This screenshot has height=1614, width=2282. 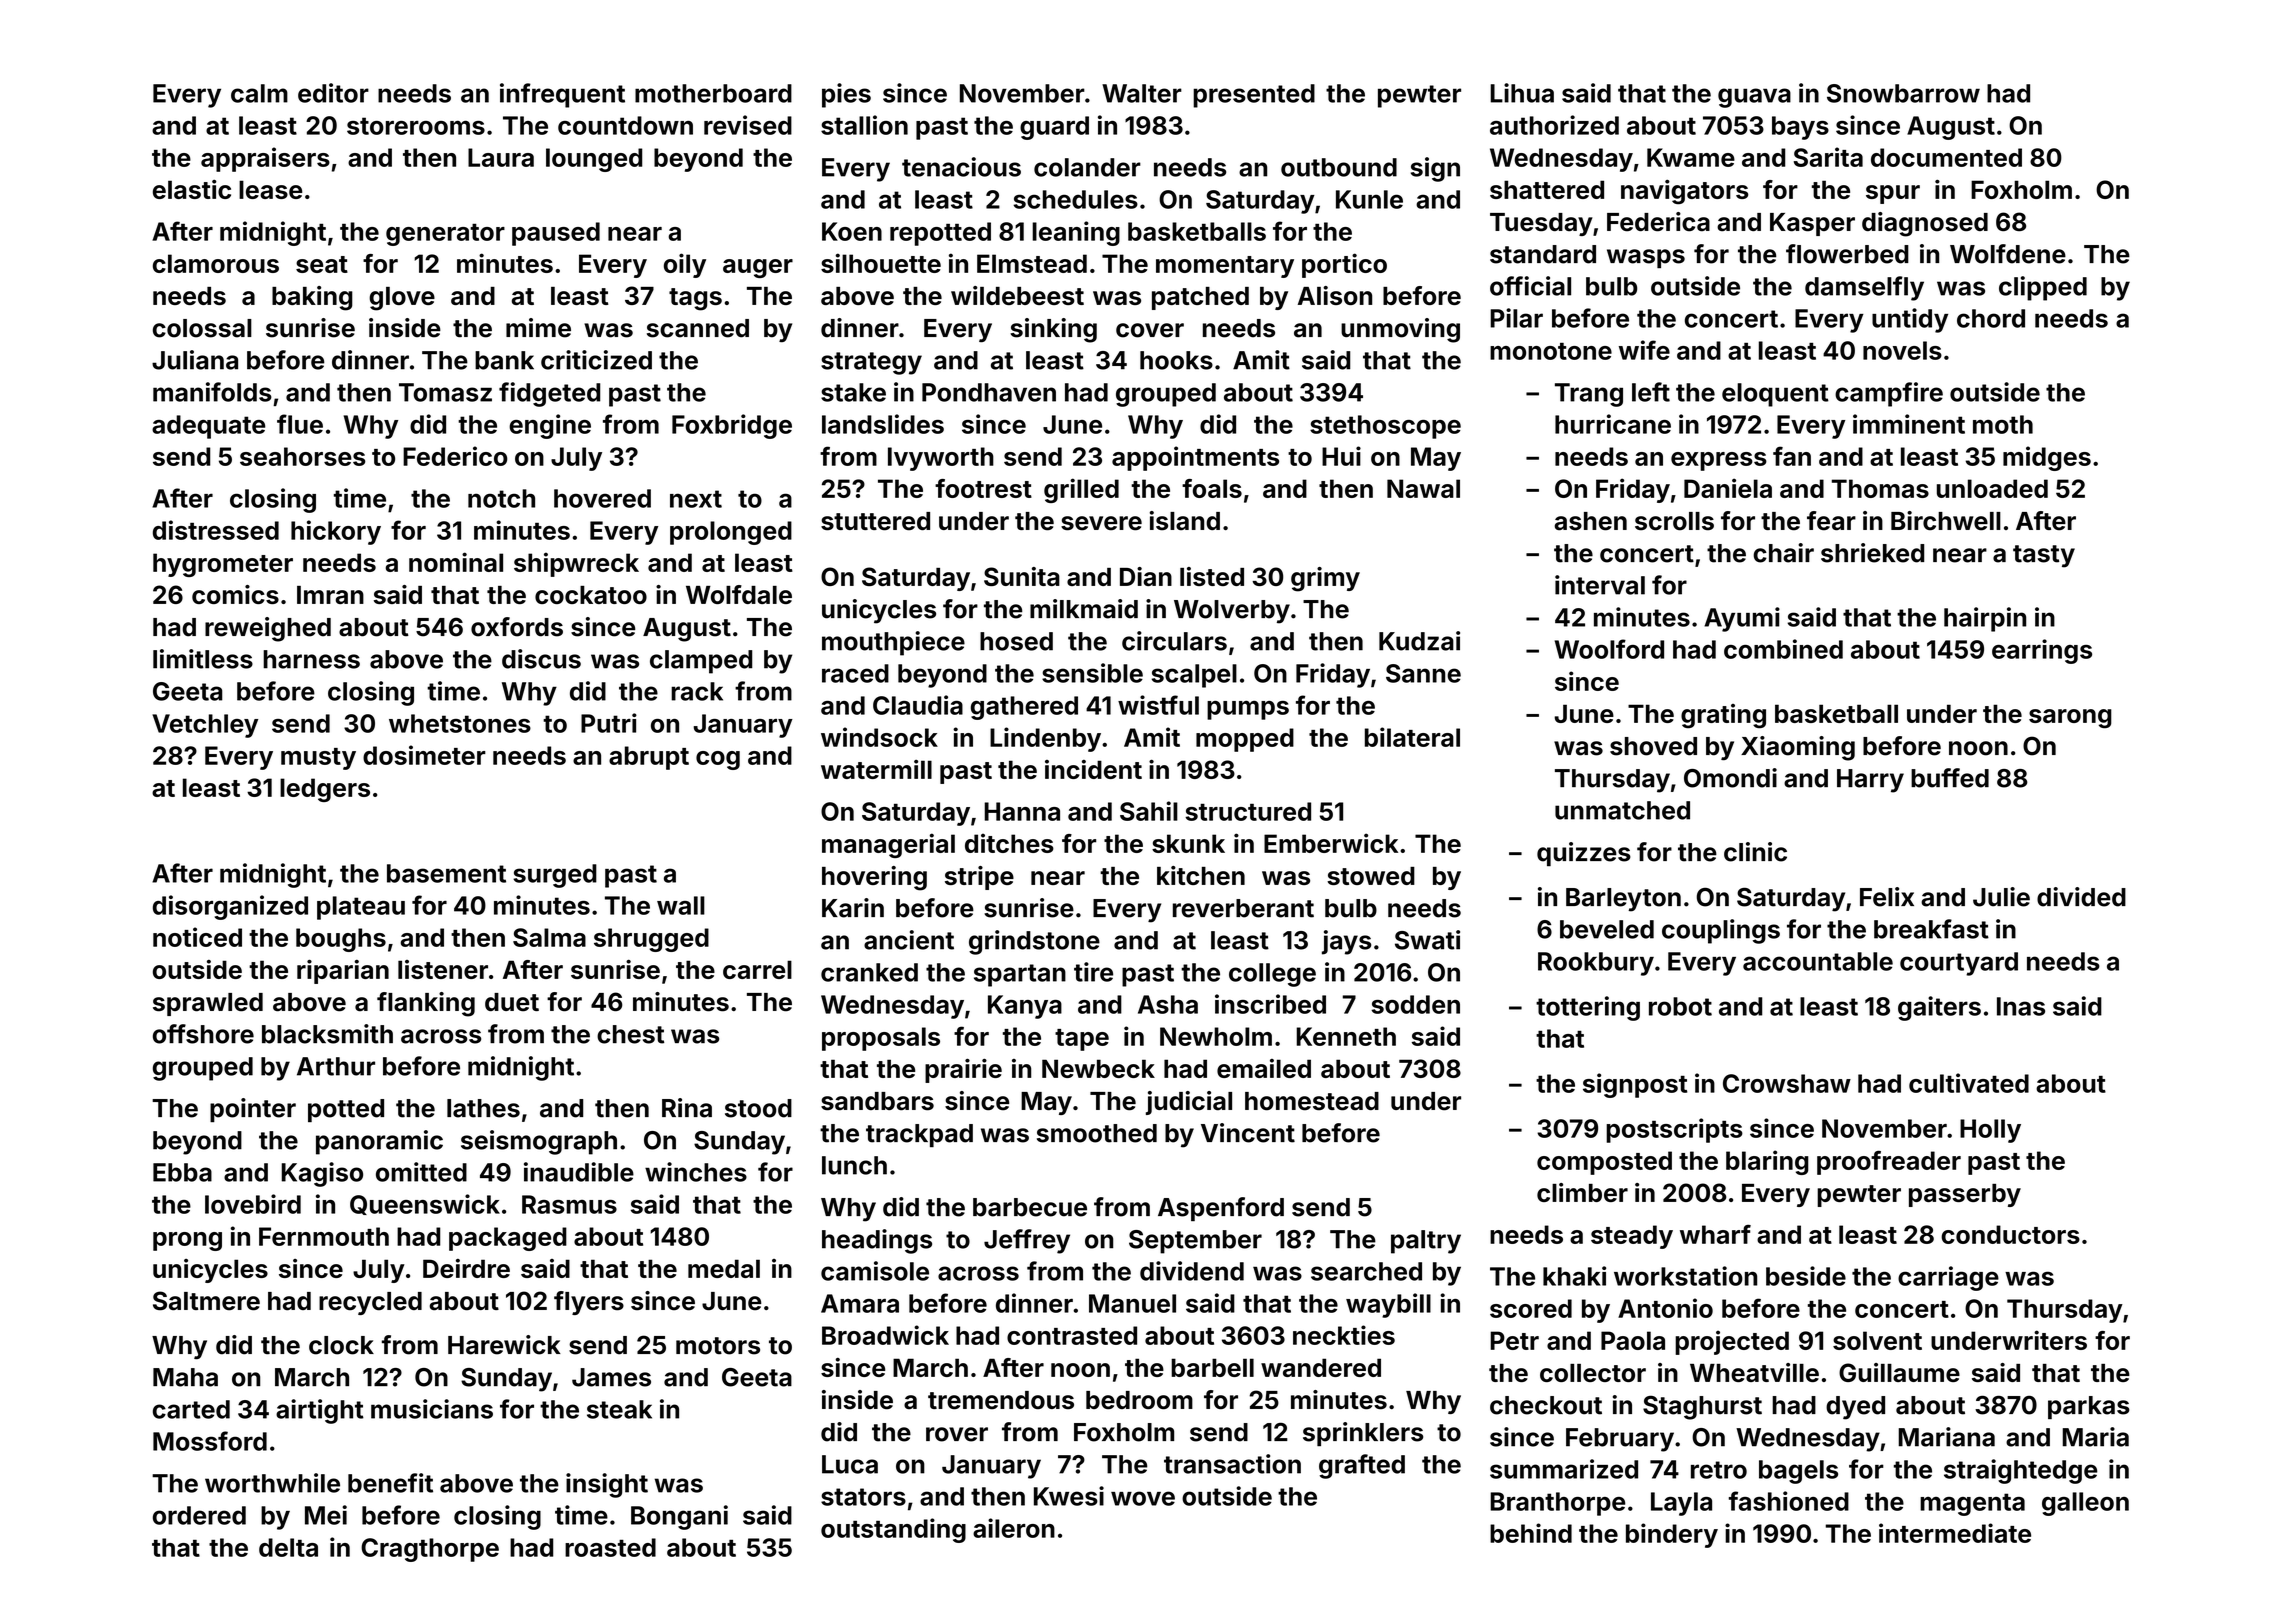 What do you see at coordinates (1828, 157) in the screenshot?
I see `Sarita` at bounding box center [1828, 157].
